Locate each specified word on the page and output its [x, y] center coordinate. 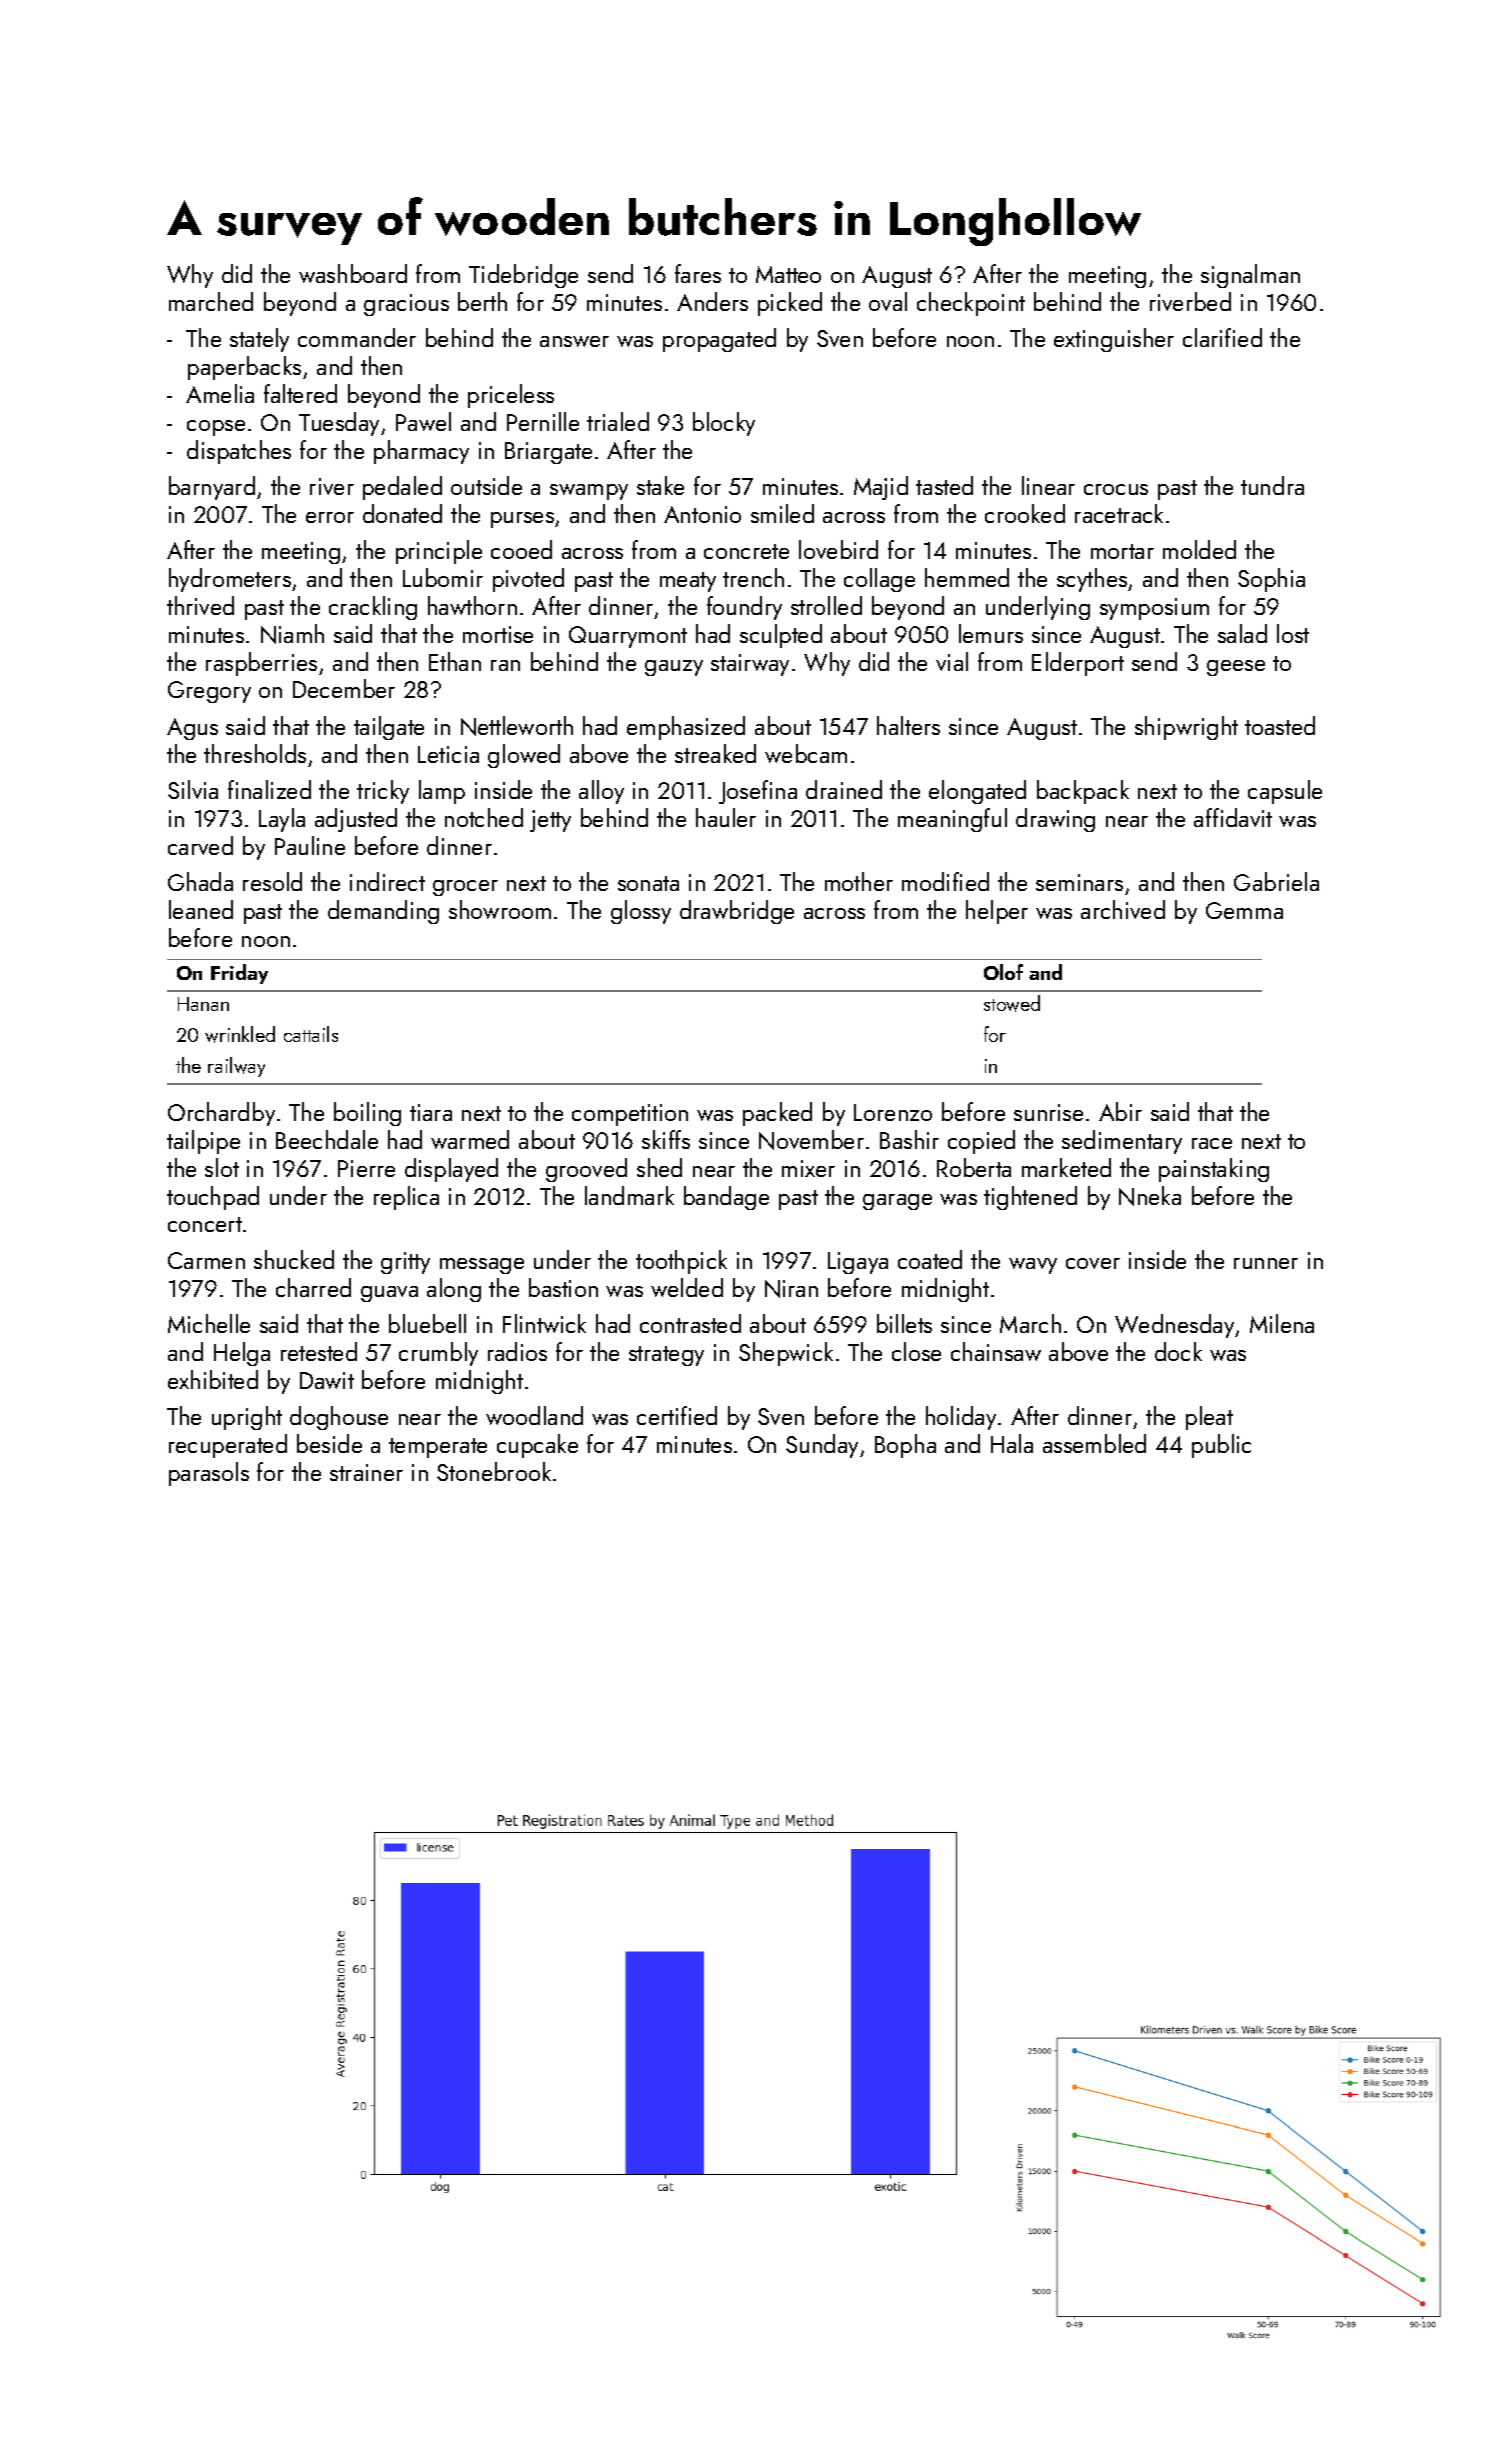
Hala [1012, 1443]
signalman [1250, 276]
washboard [353, 273]
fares [698, 273]
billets [904, 1323]
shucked [294, 1259]
